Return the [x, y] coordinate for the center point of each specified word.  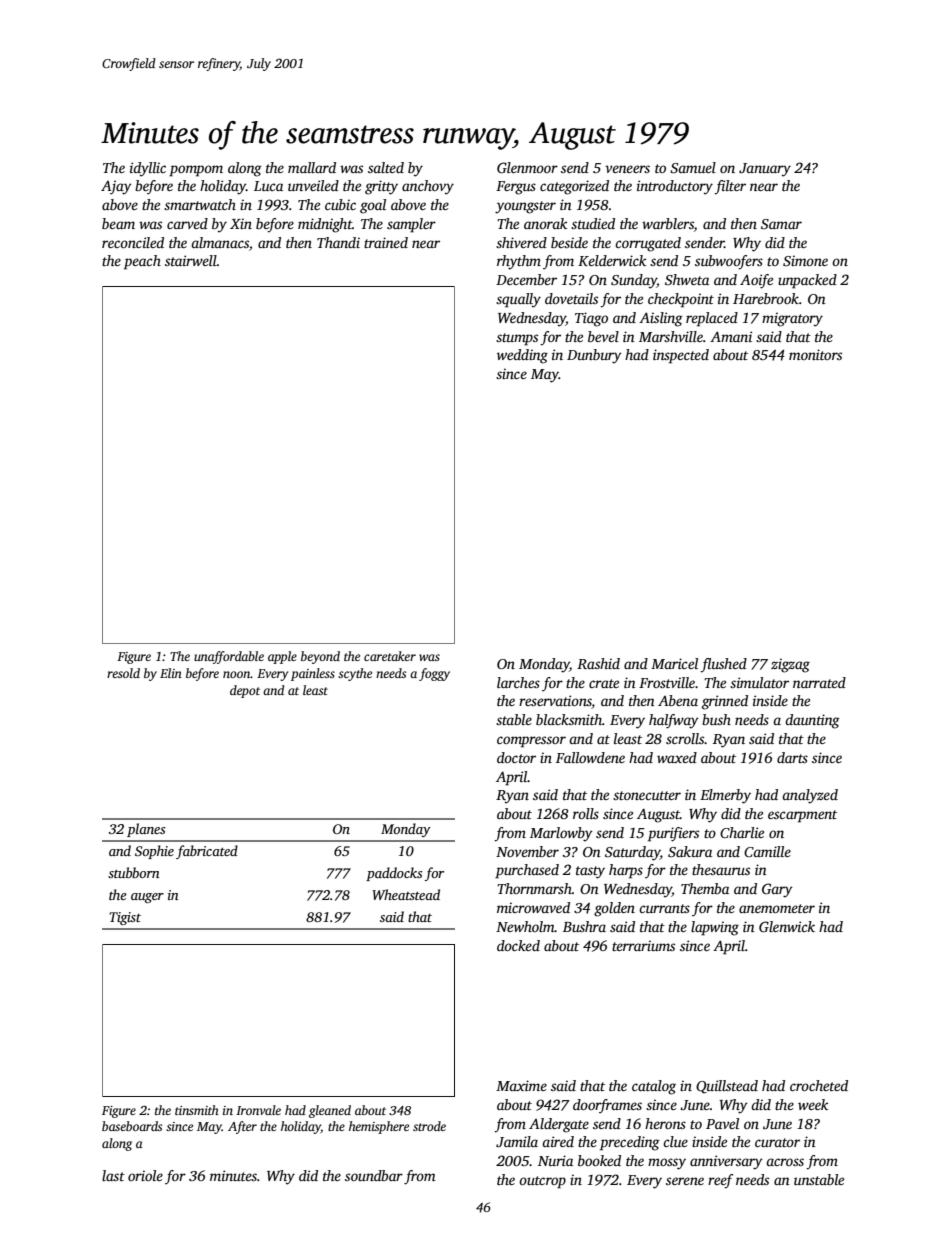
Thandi [338, 242]
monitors [815, 354]
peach [142, 262]
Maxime [521, 1085]
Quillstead [727, 1087]
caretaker [390, 656]
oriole [145, 1175]
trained [386, 242]
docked [518, 945]
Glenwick [787, 926]
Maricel [674, 663]
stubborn [134, 872]
